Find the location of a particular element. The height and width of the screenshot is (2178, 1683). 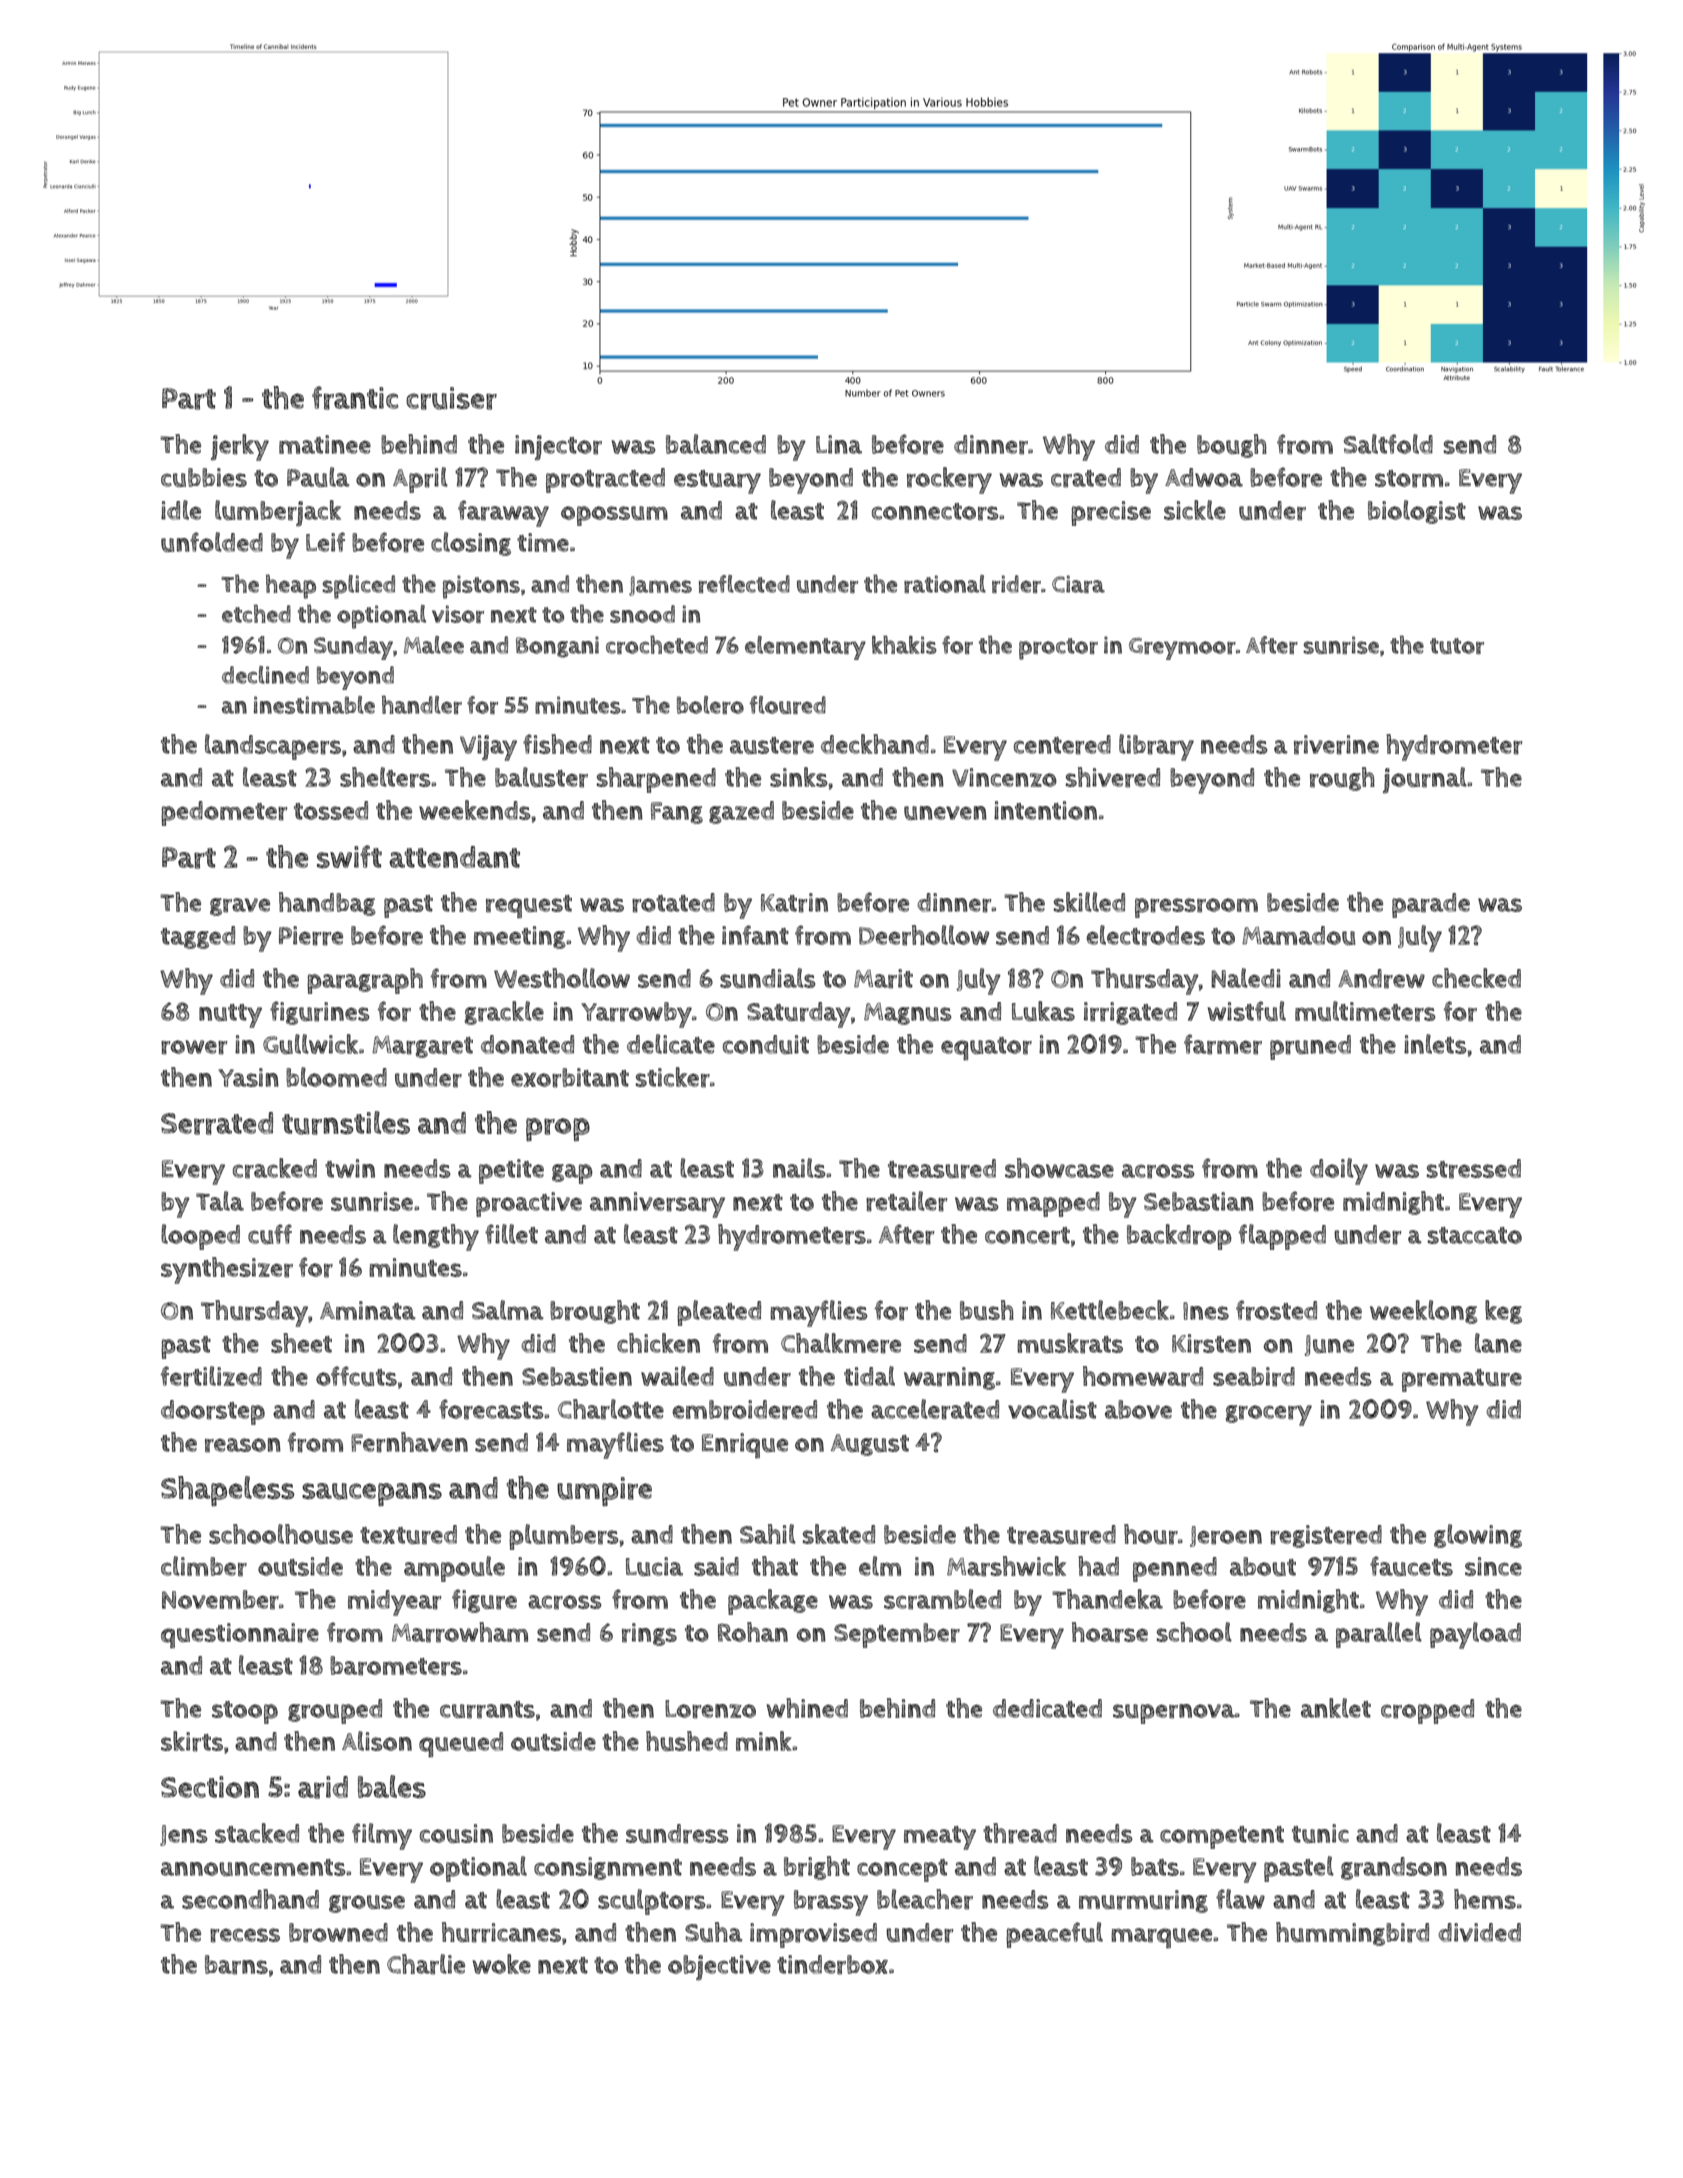

Deerhollow is located at coordinates (924, 935).
